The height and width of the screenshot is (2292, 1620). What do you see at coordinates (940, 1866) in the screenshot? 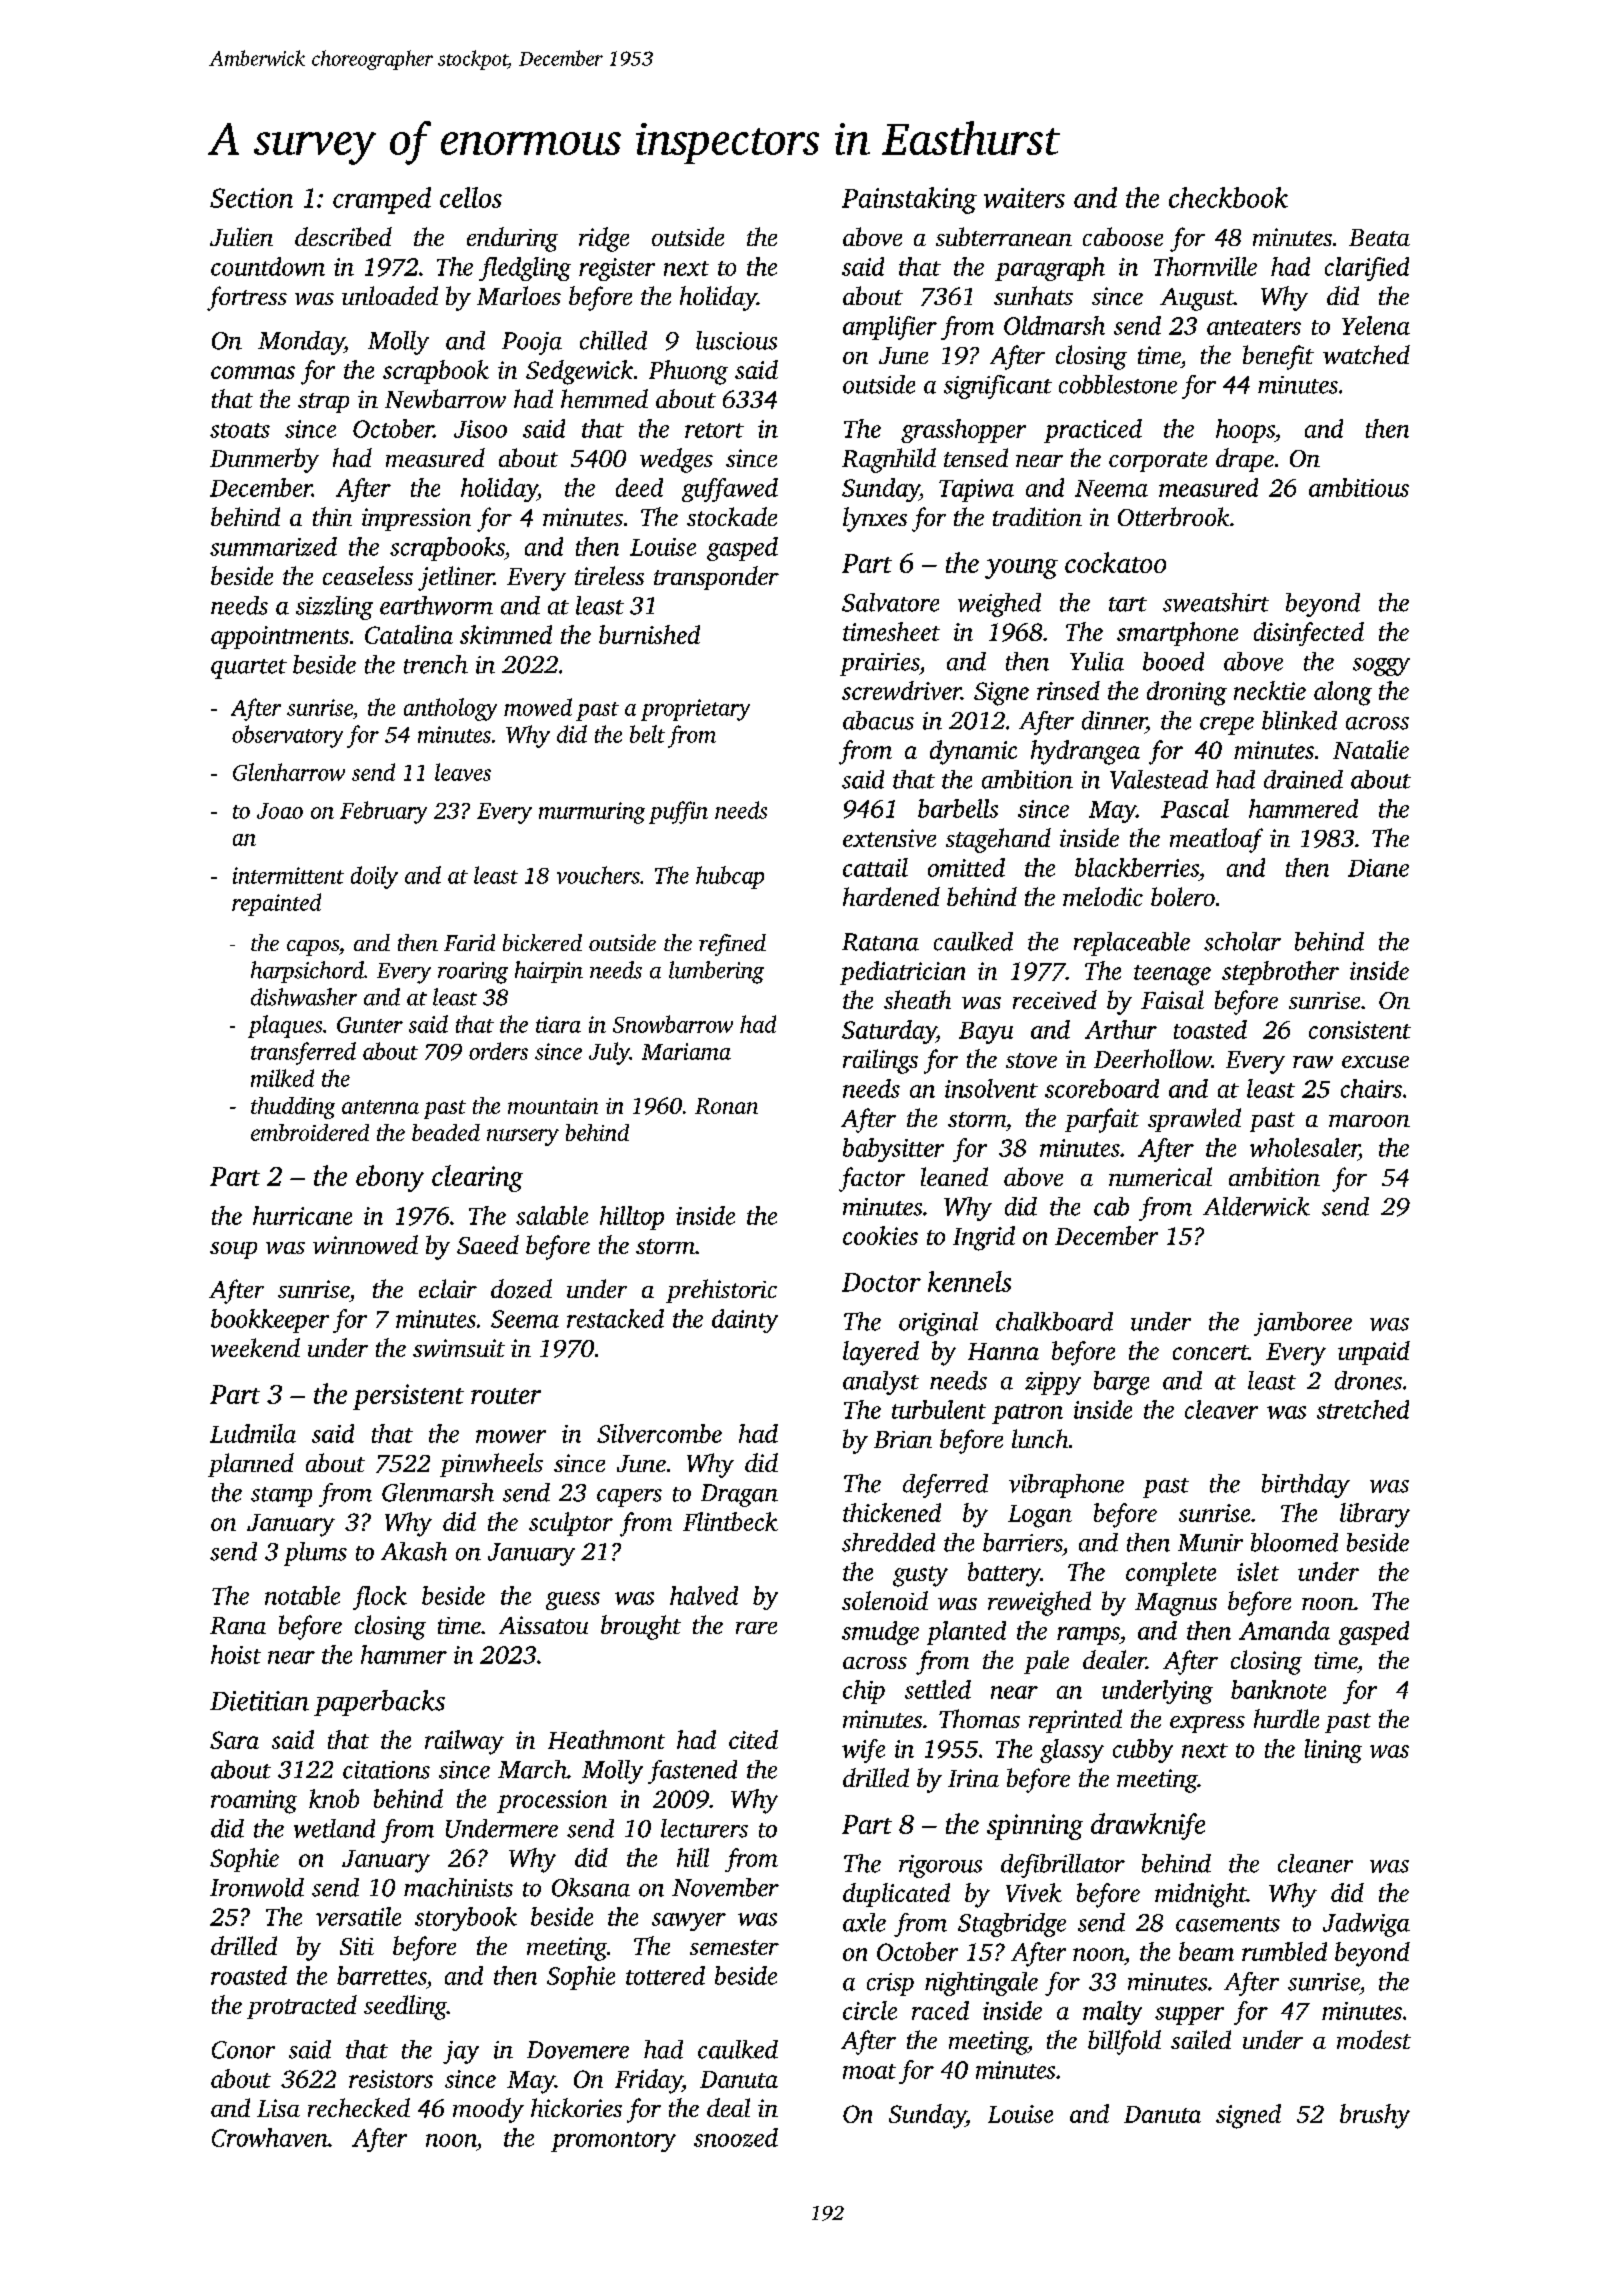
I see `rigorous` at bounding box center [940, 1866].
